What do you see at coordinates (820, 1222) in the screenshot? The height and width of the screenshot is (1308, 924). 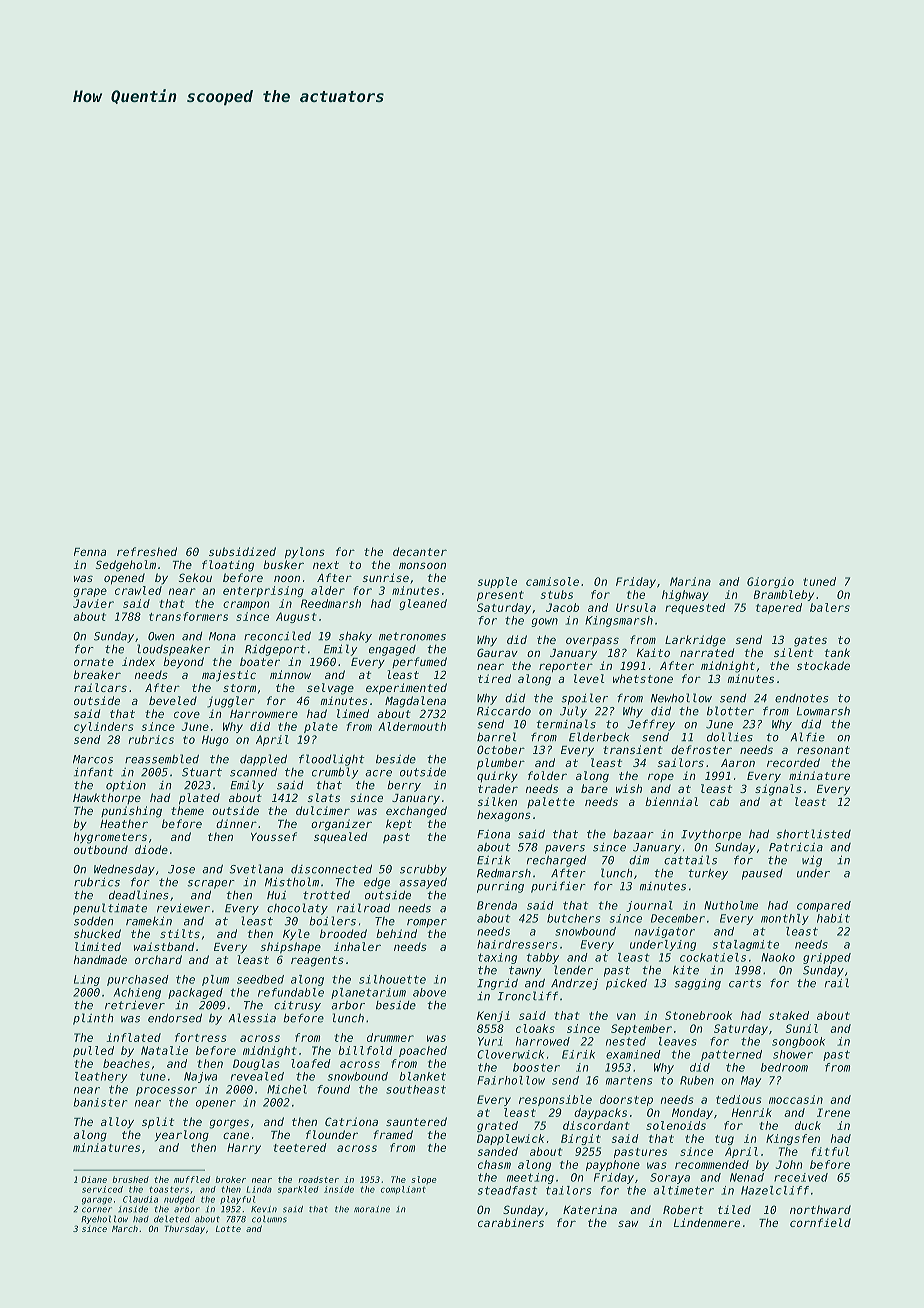 I see `cornfield` at bounding box center [820, 1222].
